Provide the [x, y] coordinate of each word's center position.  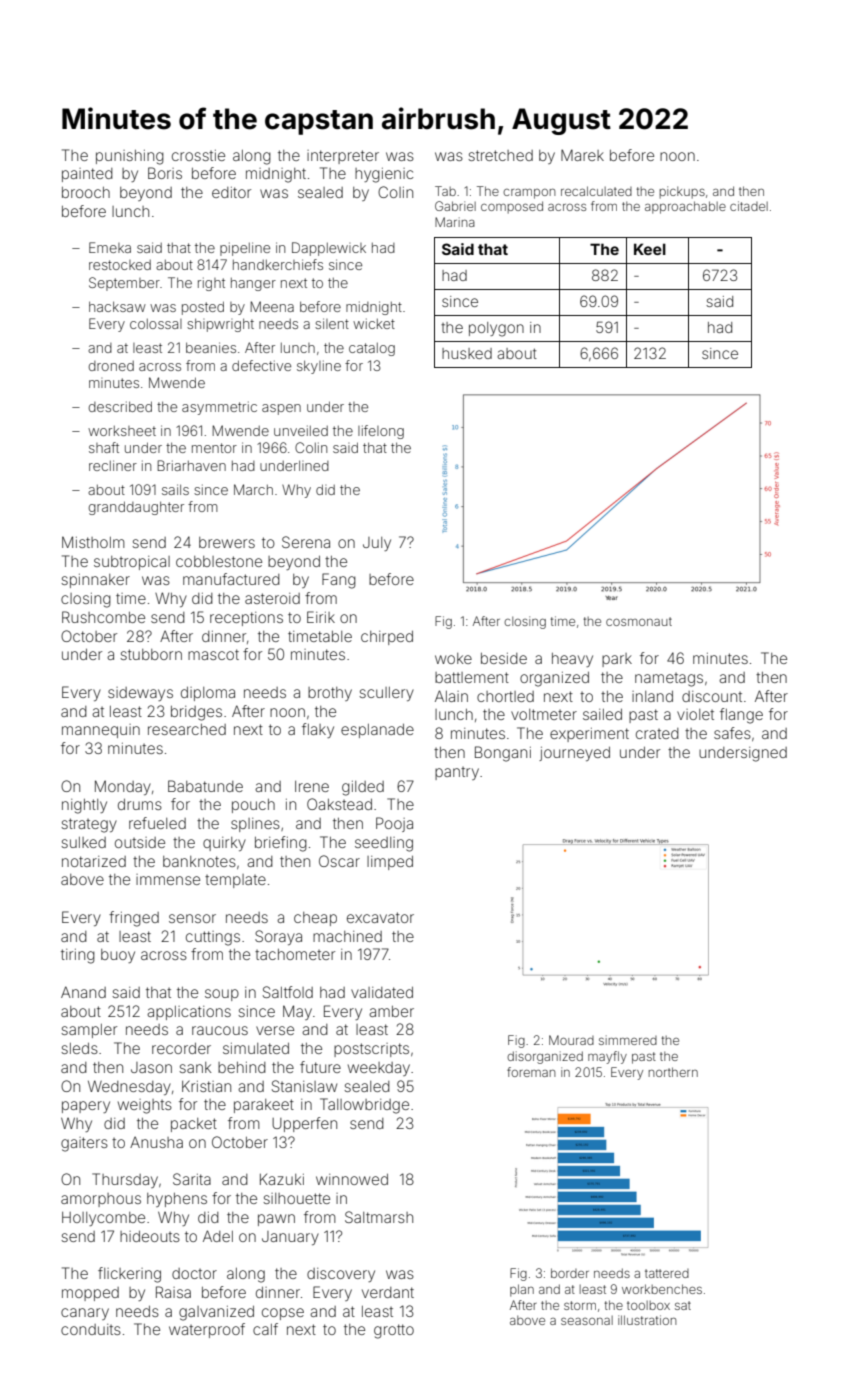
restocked [120, 265]
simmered [628, 1040]
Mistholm [93, 542]
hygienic [384, 175]
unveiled [301, 430]
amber [391, 1011]
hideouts [150, 1236]
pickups [682, 192]
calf [265, 1329]
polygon [496, 329]
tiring [78, 956]
